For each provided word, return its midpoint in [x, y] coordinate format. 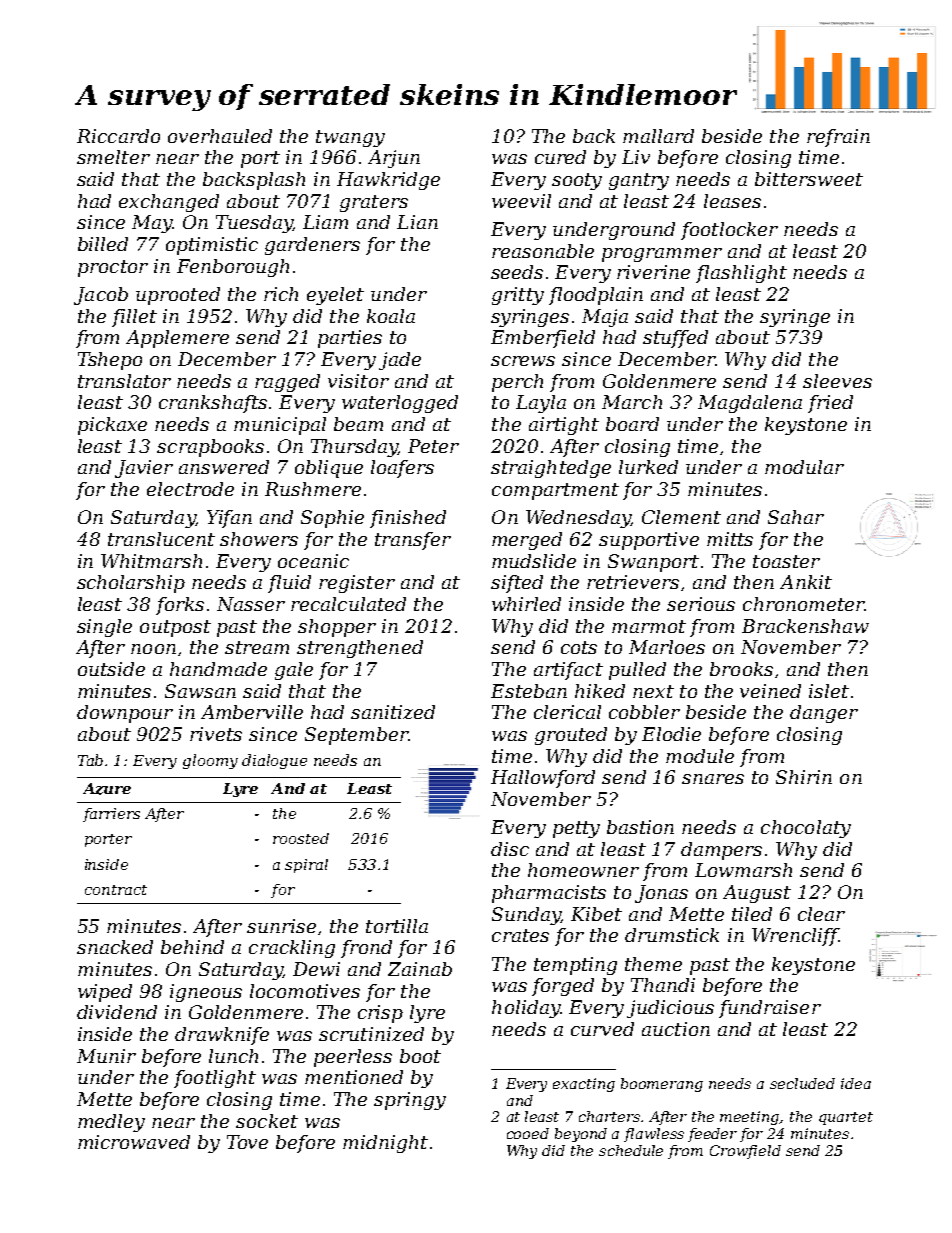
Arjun [394, 159]
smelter [113, 157]
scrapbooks [210, 448]
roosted [301, 838]
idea [856, 1083]
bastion [640, 827]
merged [527, 541]
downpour [125, 714]
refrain [838, 138]
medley [111, 1123]
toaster [786, 561]
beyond [581, 1135]
